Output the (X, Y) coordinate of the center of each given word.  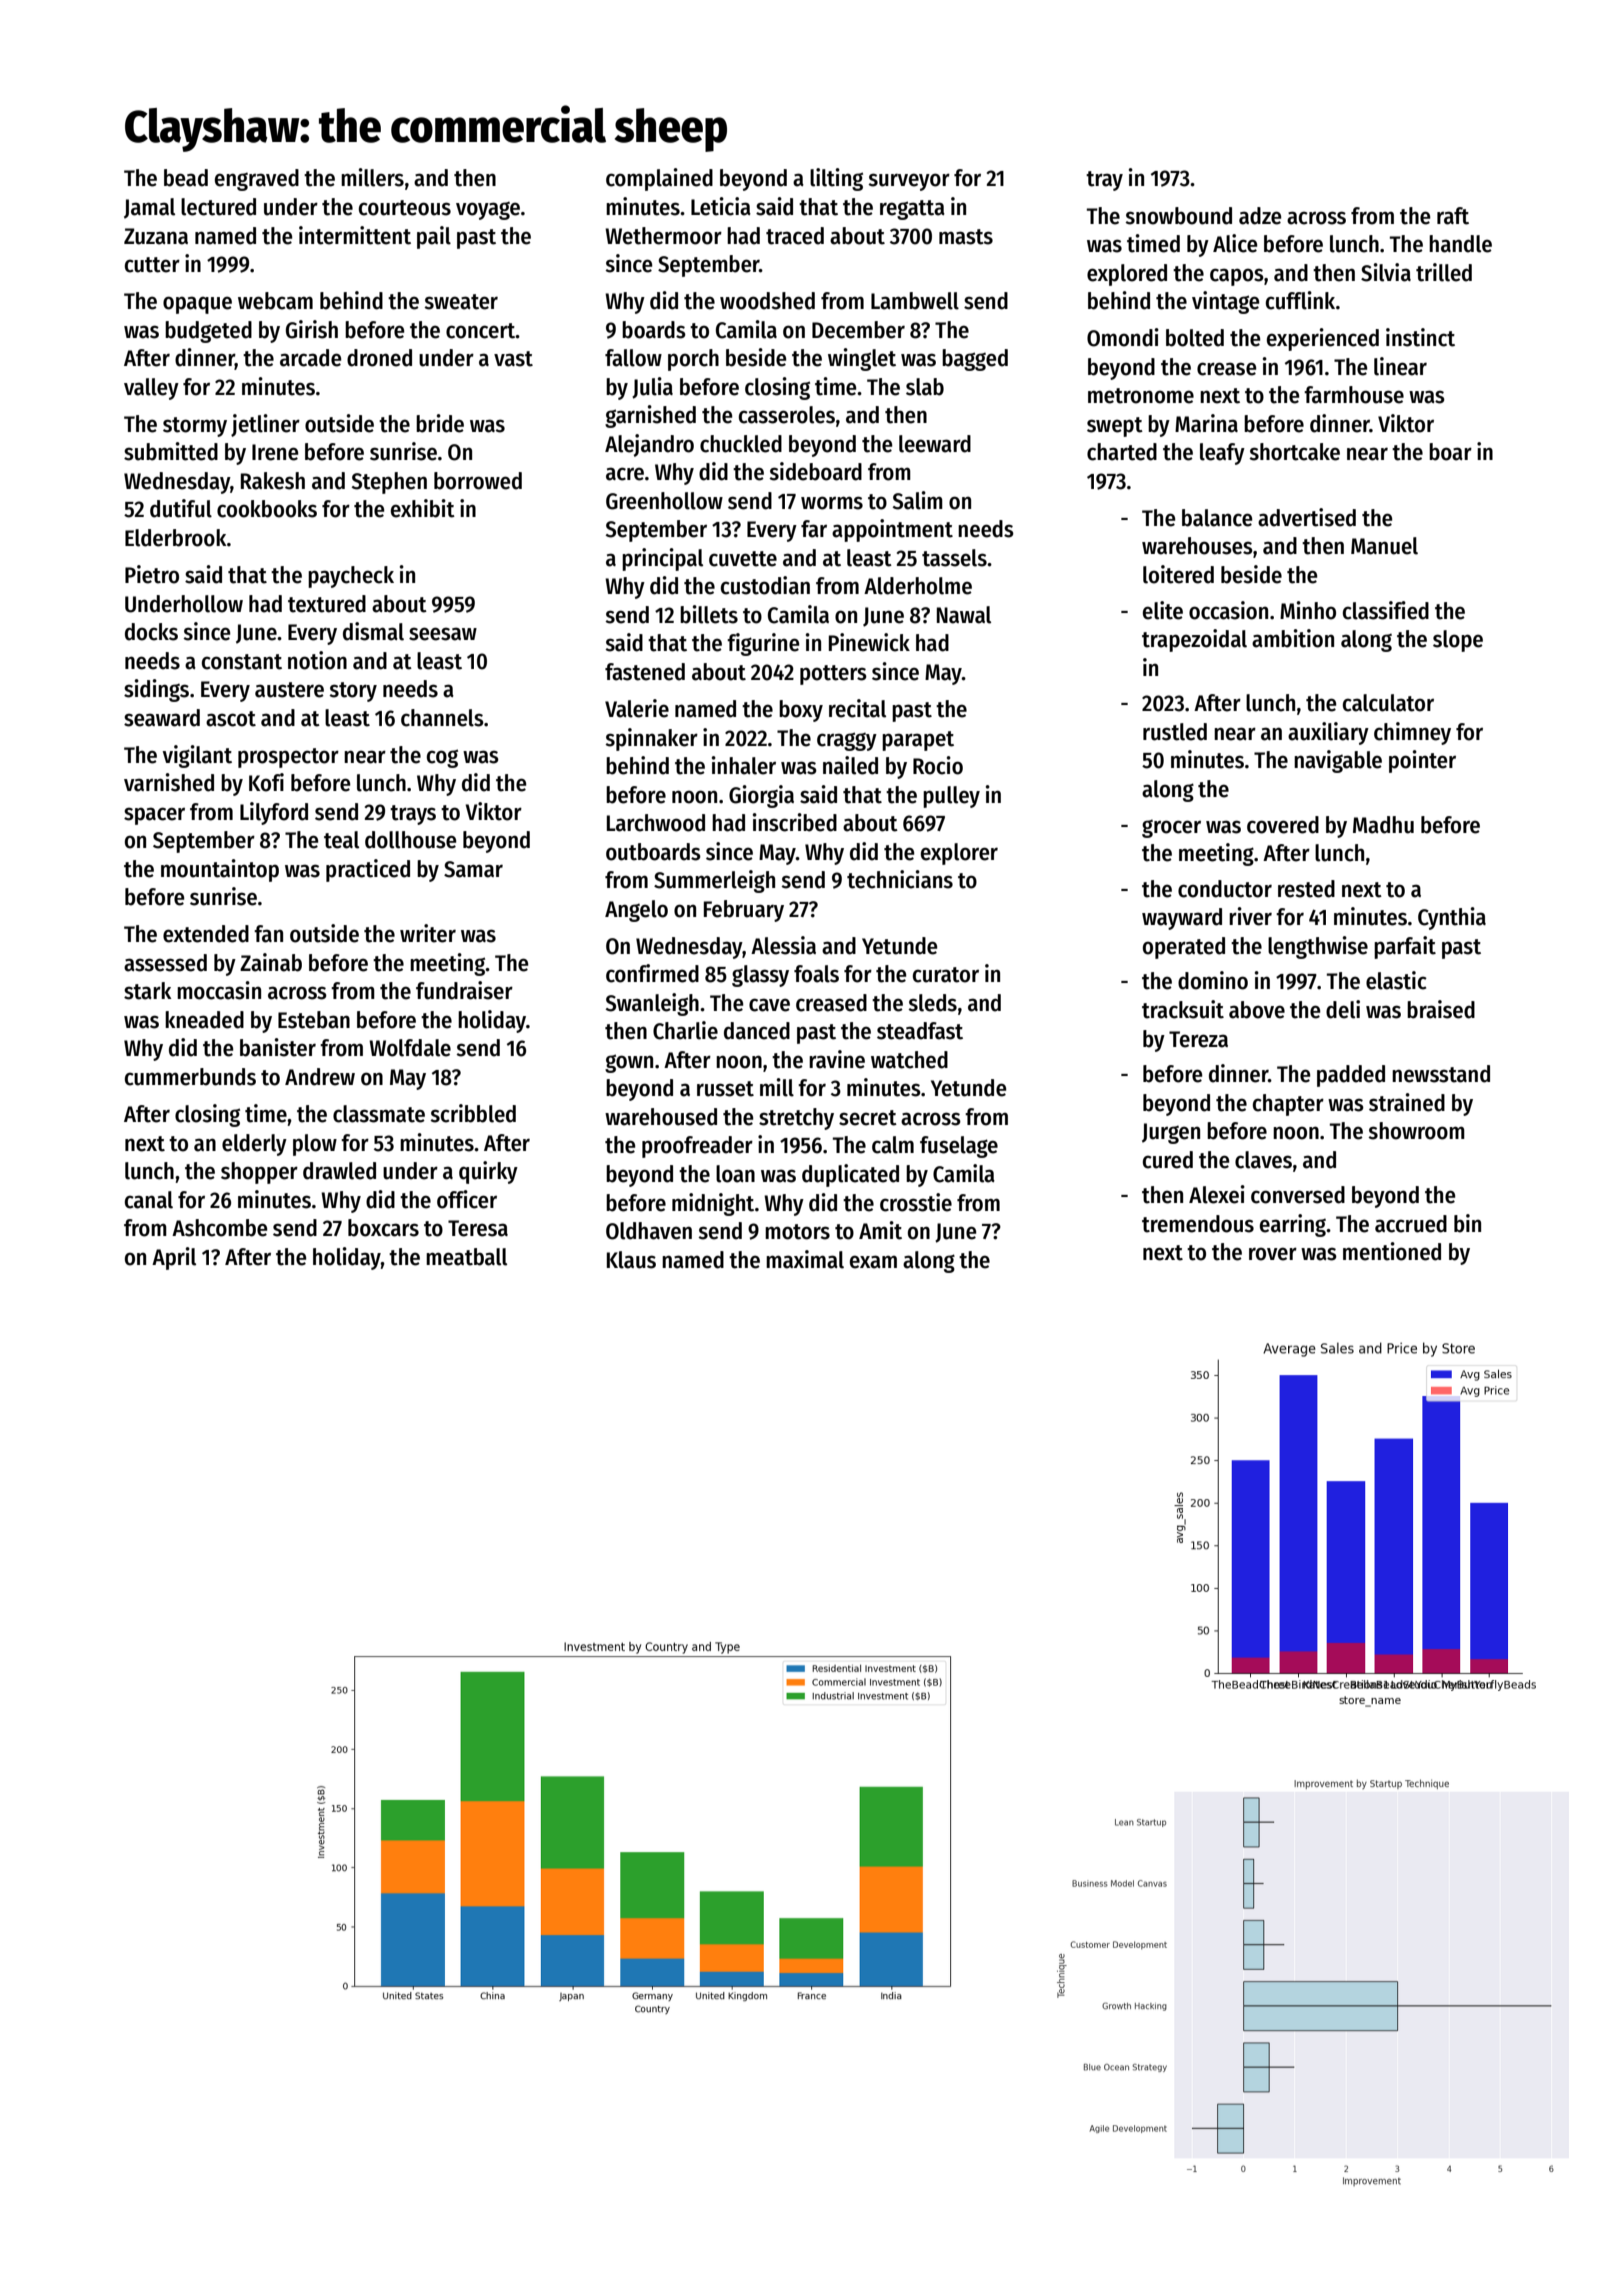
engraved (257, 180)
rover (1273, 1254)
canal (149, 1200)
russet (725, 1089)
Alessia (783, 945)
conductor (1225, 889)
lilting (836, 179)
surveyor (909, 182)
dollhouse (411, 840)
